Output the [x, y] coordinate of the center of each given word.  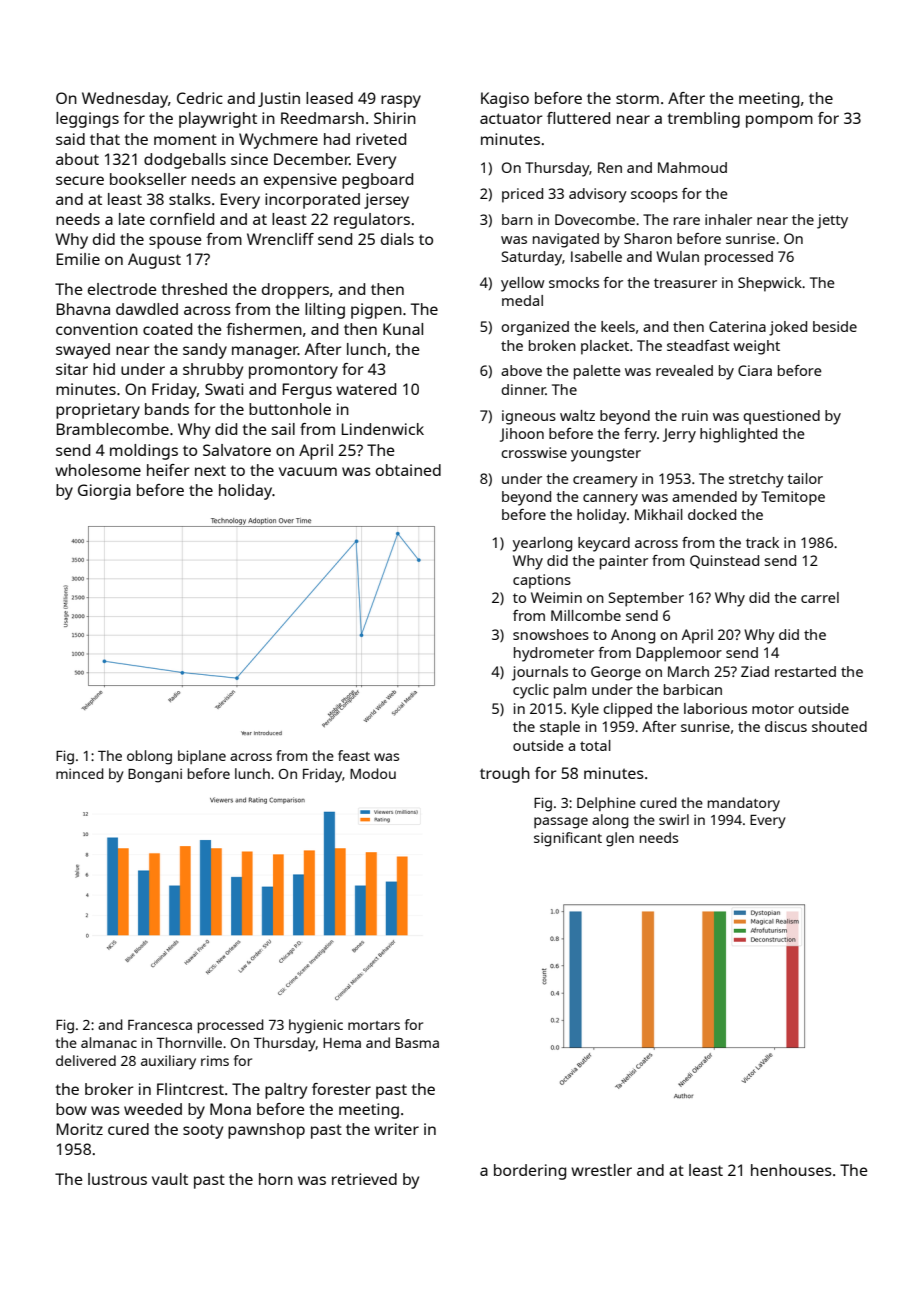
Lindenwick [383, 429]
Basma [417, 1043]
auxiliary [168, 1062]
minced [80, 773]
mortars [374, 1025]
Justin [279, 99]
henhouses [791, 1170]
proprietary [98, 411]
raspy [401, 101]
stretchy [756, 480]
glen [620, 839]
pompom [779, 121]
